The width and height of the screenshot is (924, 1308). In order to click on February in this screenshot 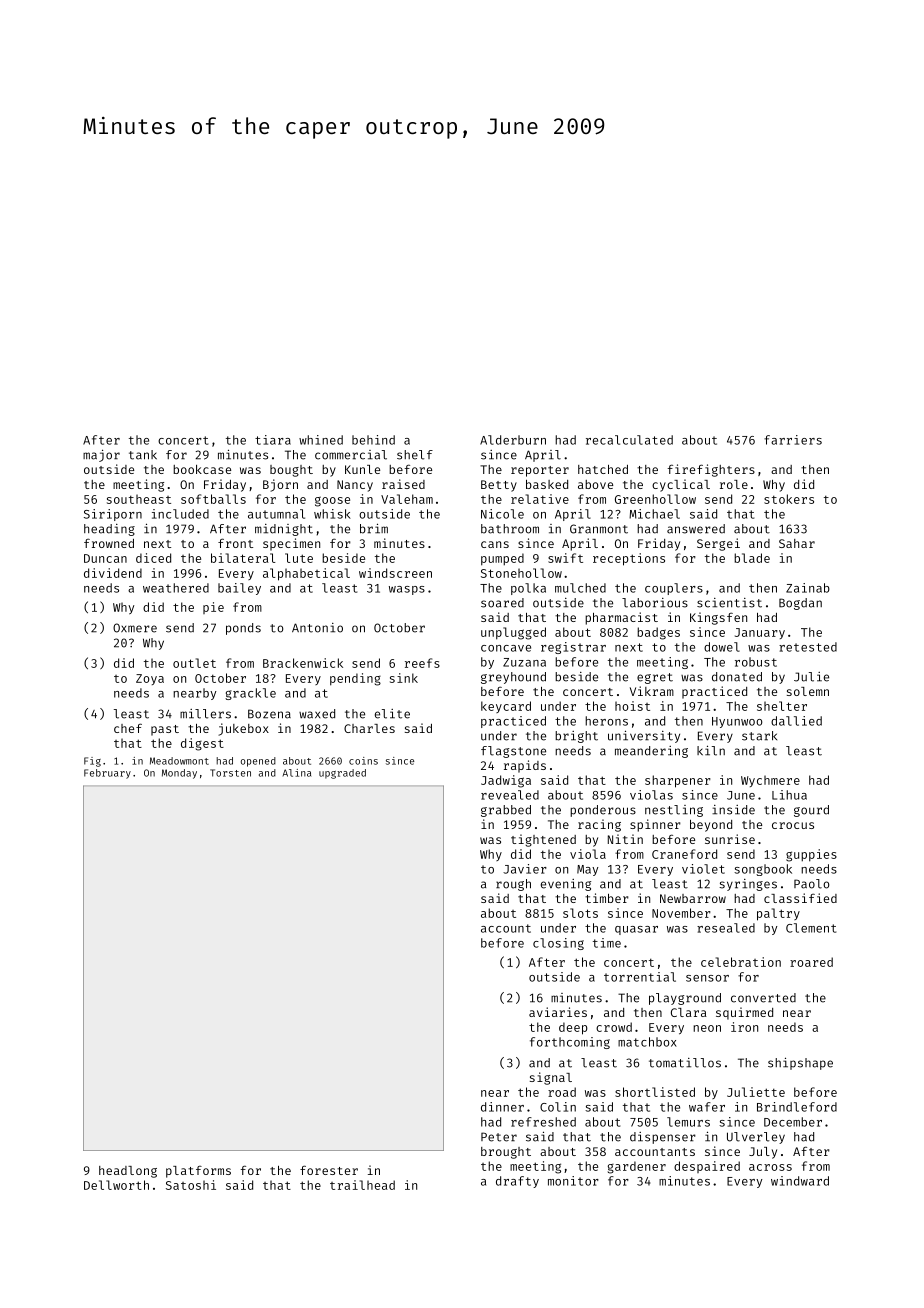, I will do `click(107, 774)`.
